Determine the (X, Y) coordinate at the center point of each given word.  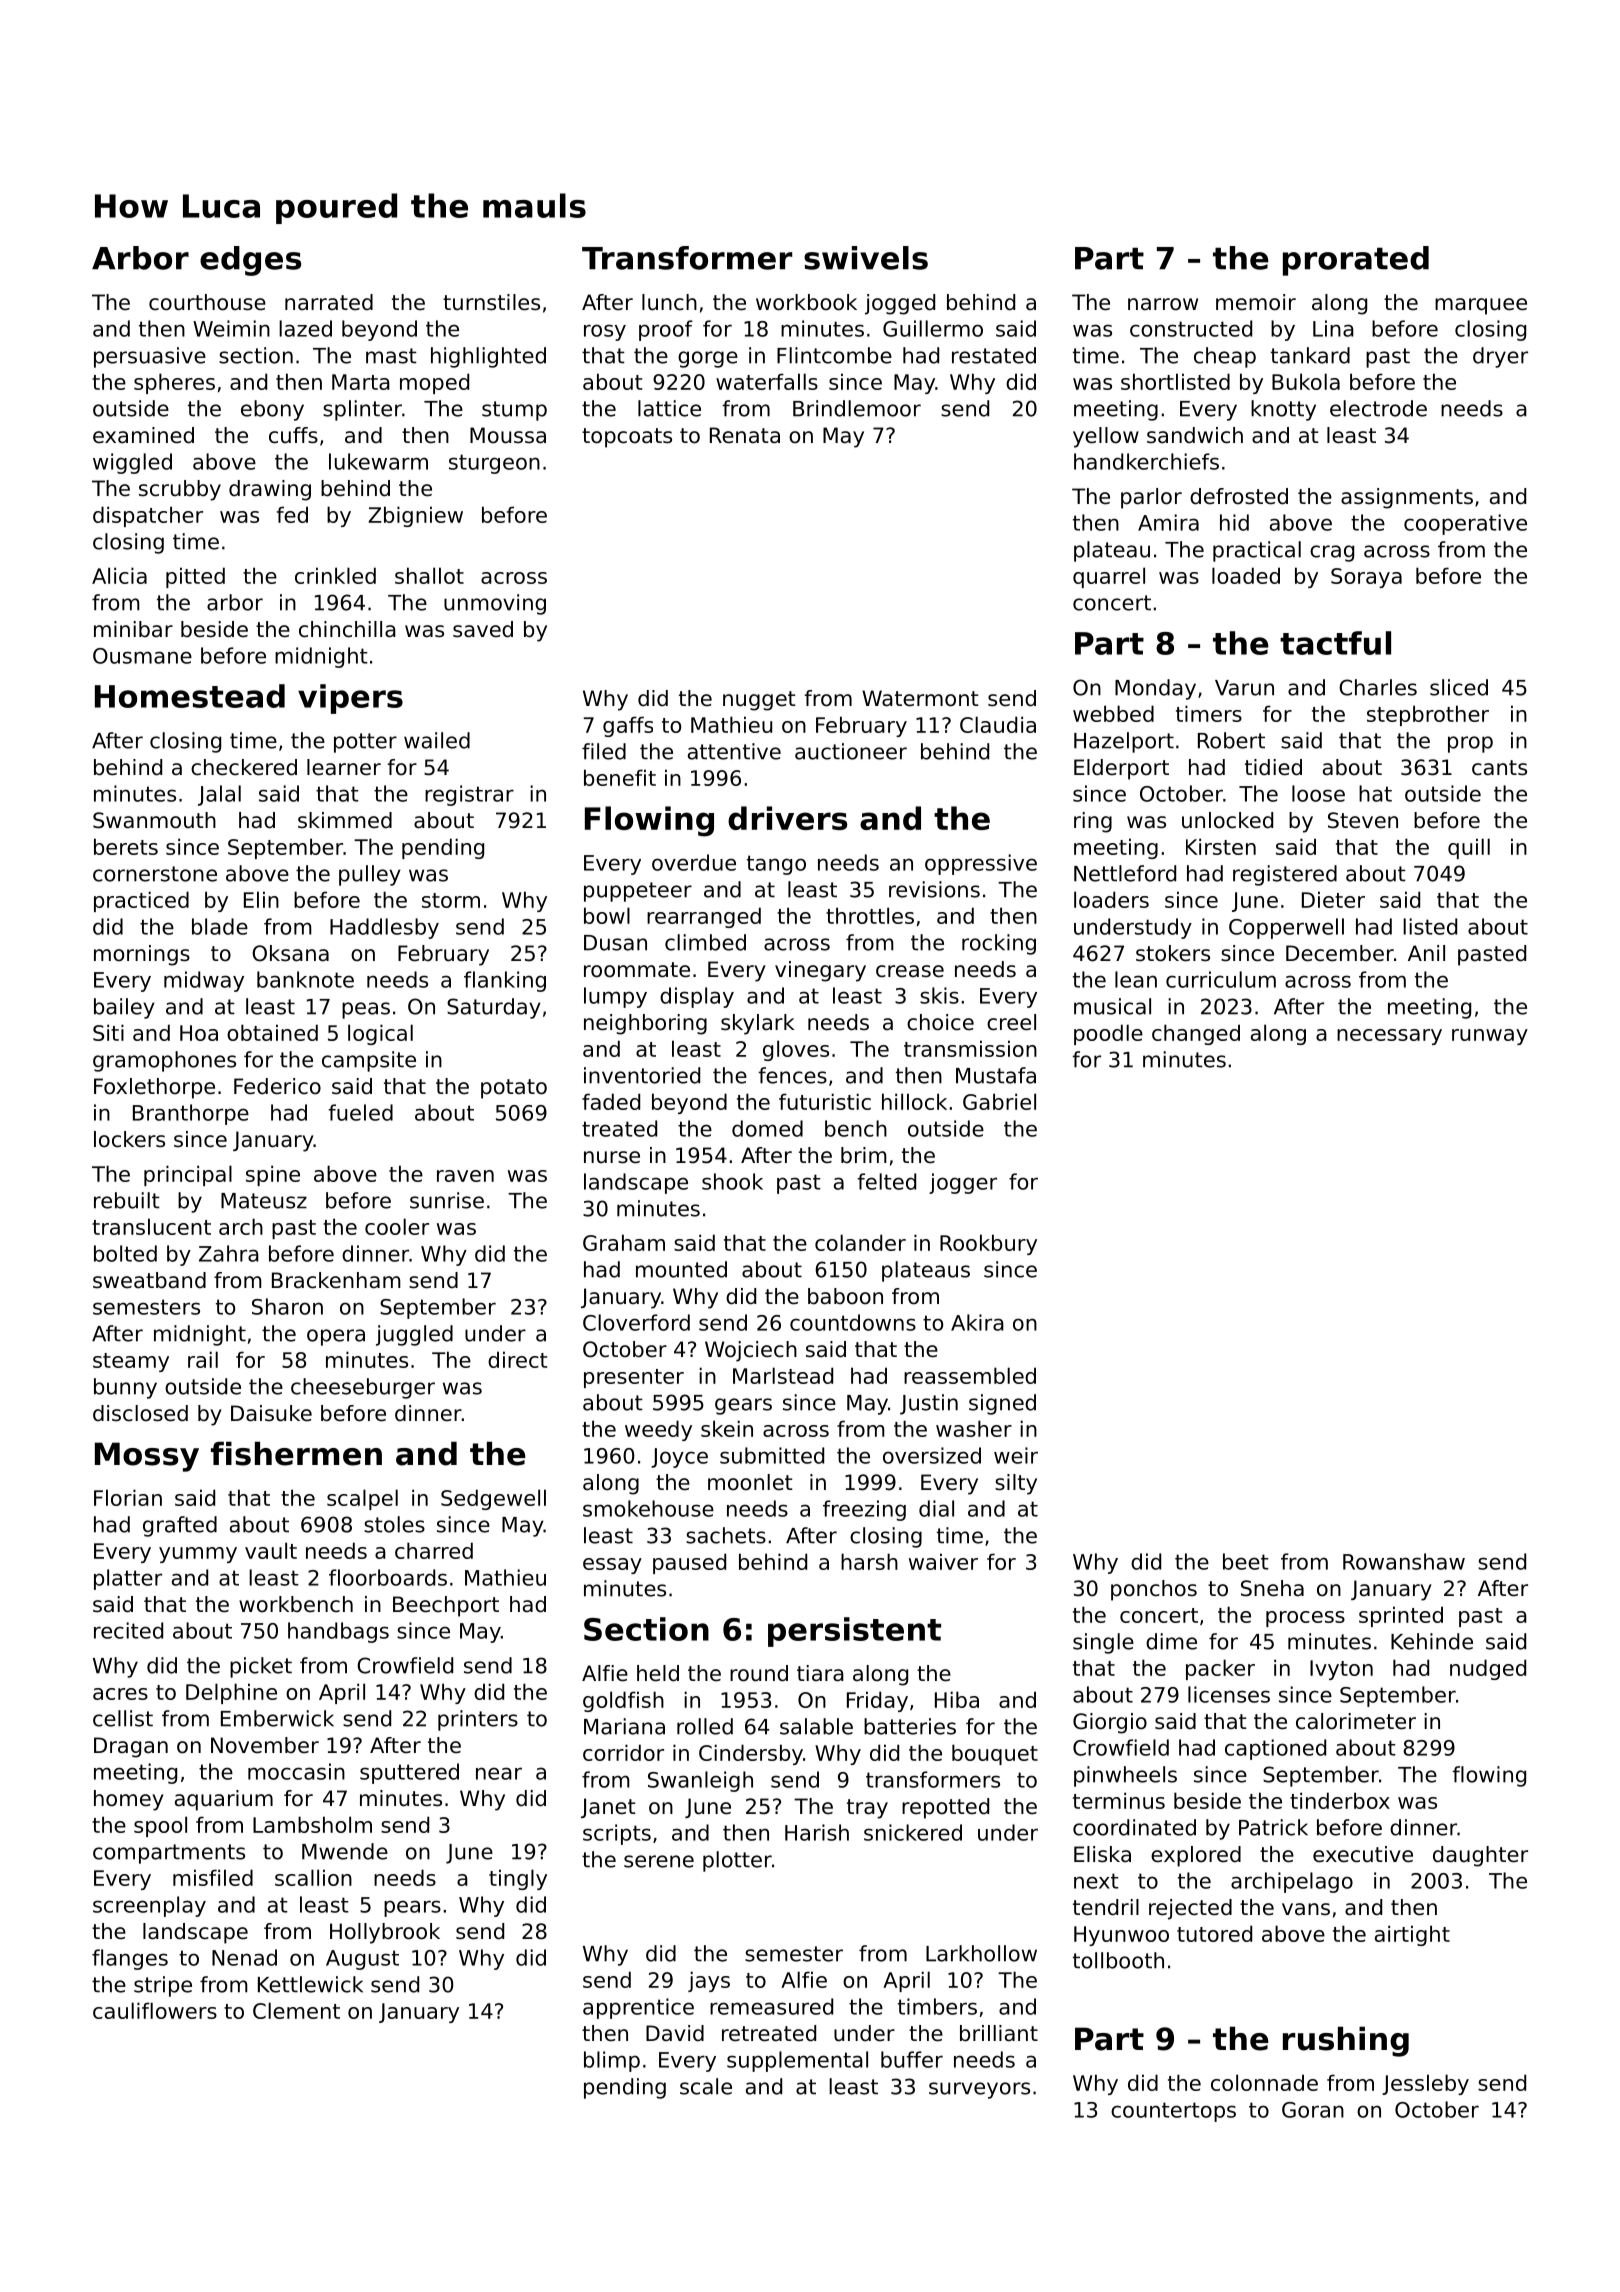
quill (1469, 848)
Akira (977, 1322)
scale (706, 2086)
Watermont (920, 698)
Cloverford (636, 1322)
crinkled (335, 575)
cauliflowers (155, 2010)
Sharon (287, 1306)
